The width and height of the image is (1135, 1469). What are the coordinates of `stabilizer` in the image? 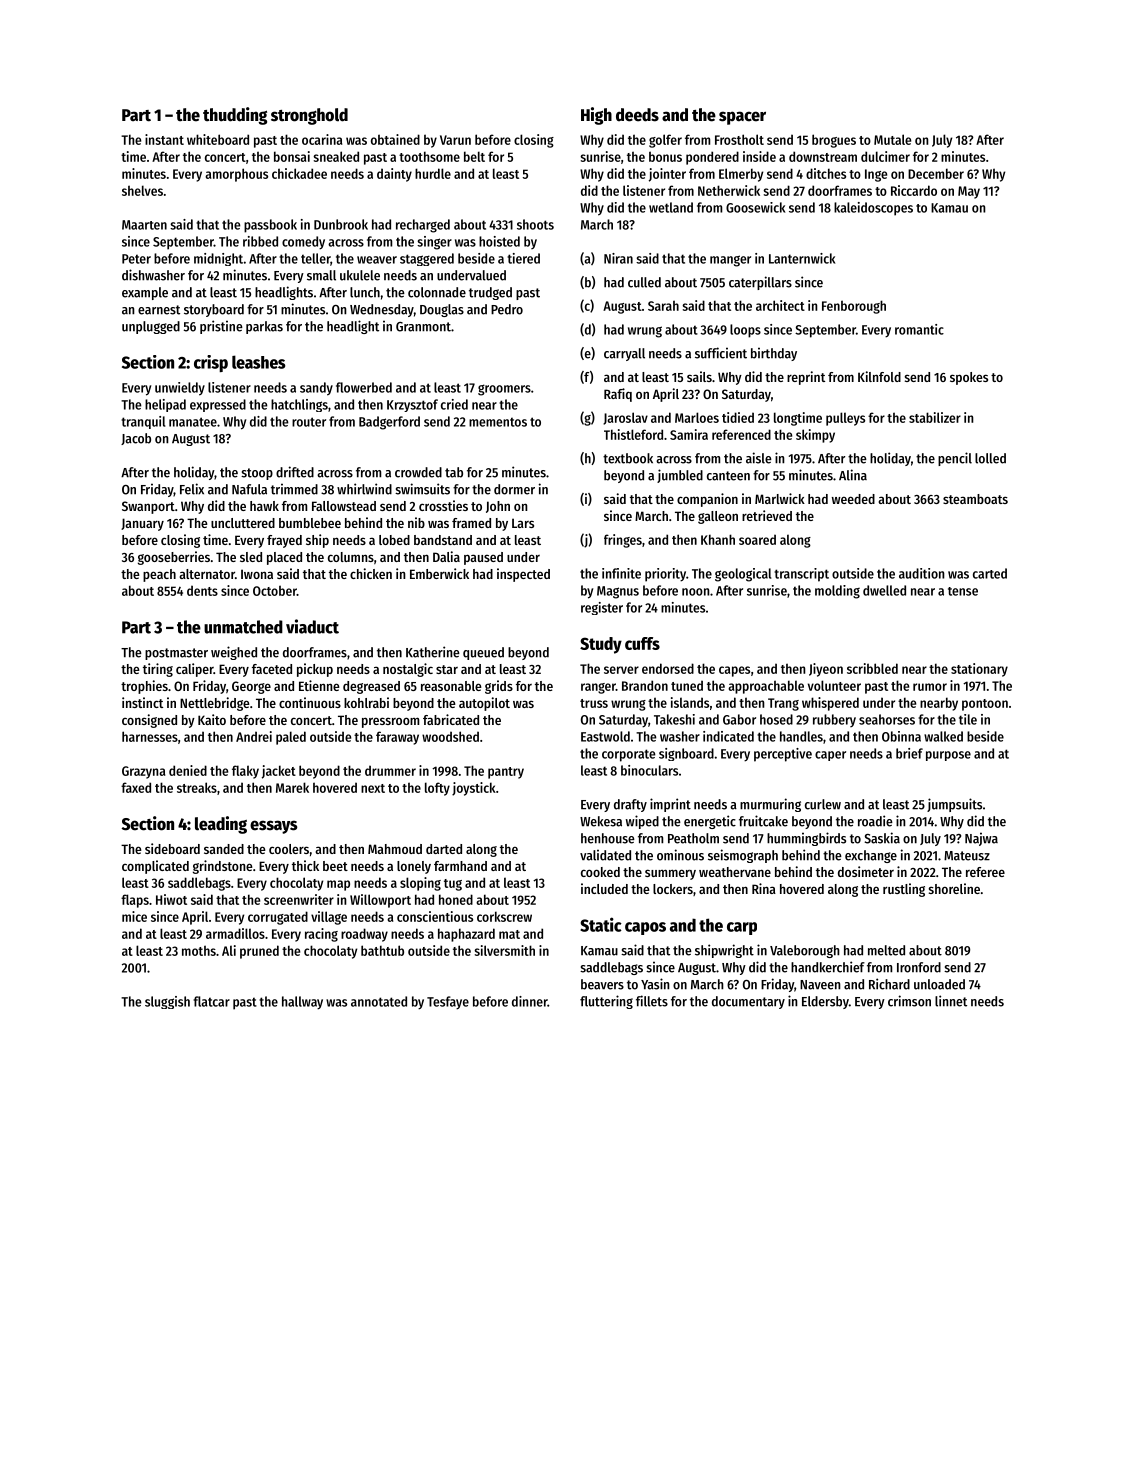 It's located at (935, 417).
